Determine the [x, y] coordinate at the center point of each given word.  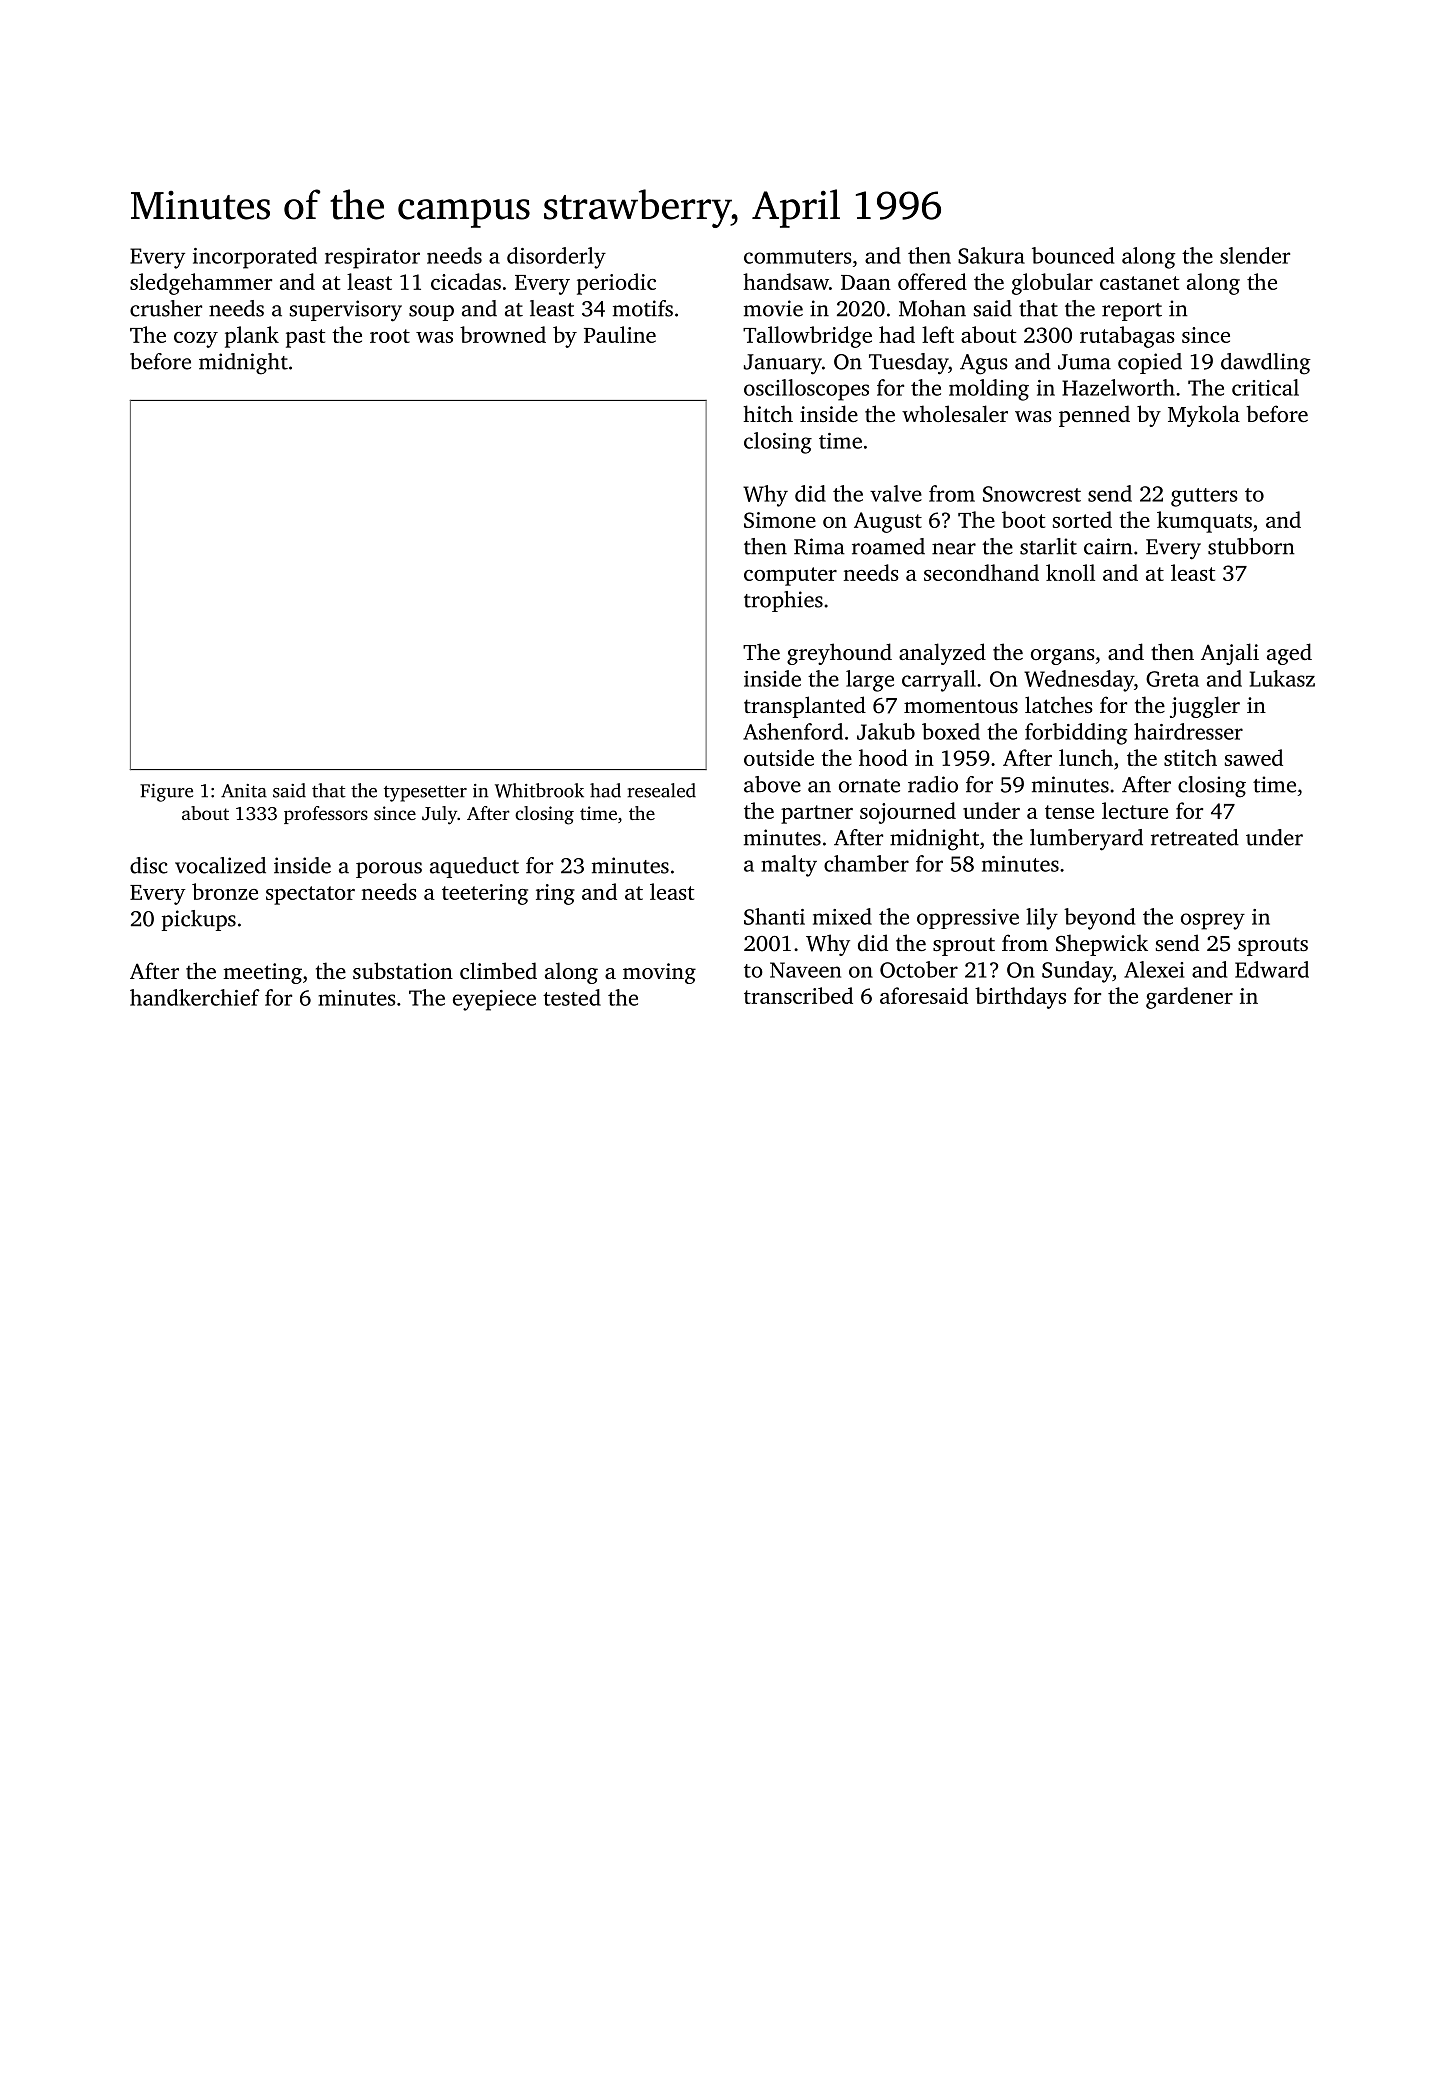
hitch [768, 413]
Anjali [1230, 654]
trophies [783, 601]
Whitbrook [539, 790]
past [305, 338]
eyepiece [494, 1000]
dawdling [1266, 364]
